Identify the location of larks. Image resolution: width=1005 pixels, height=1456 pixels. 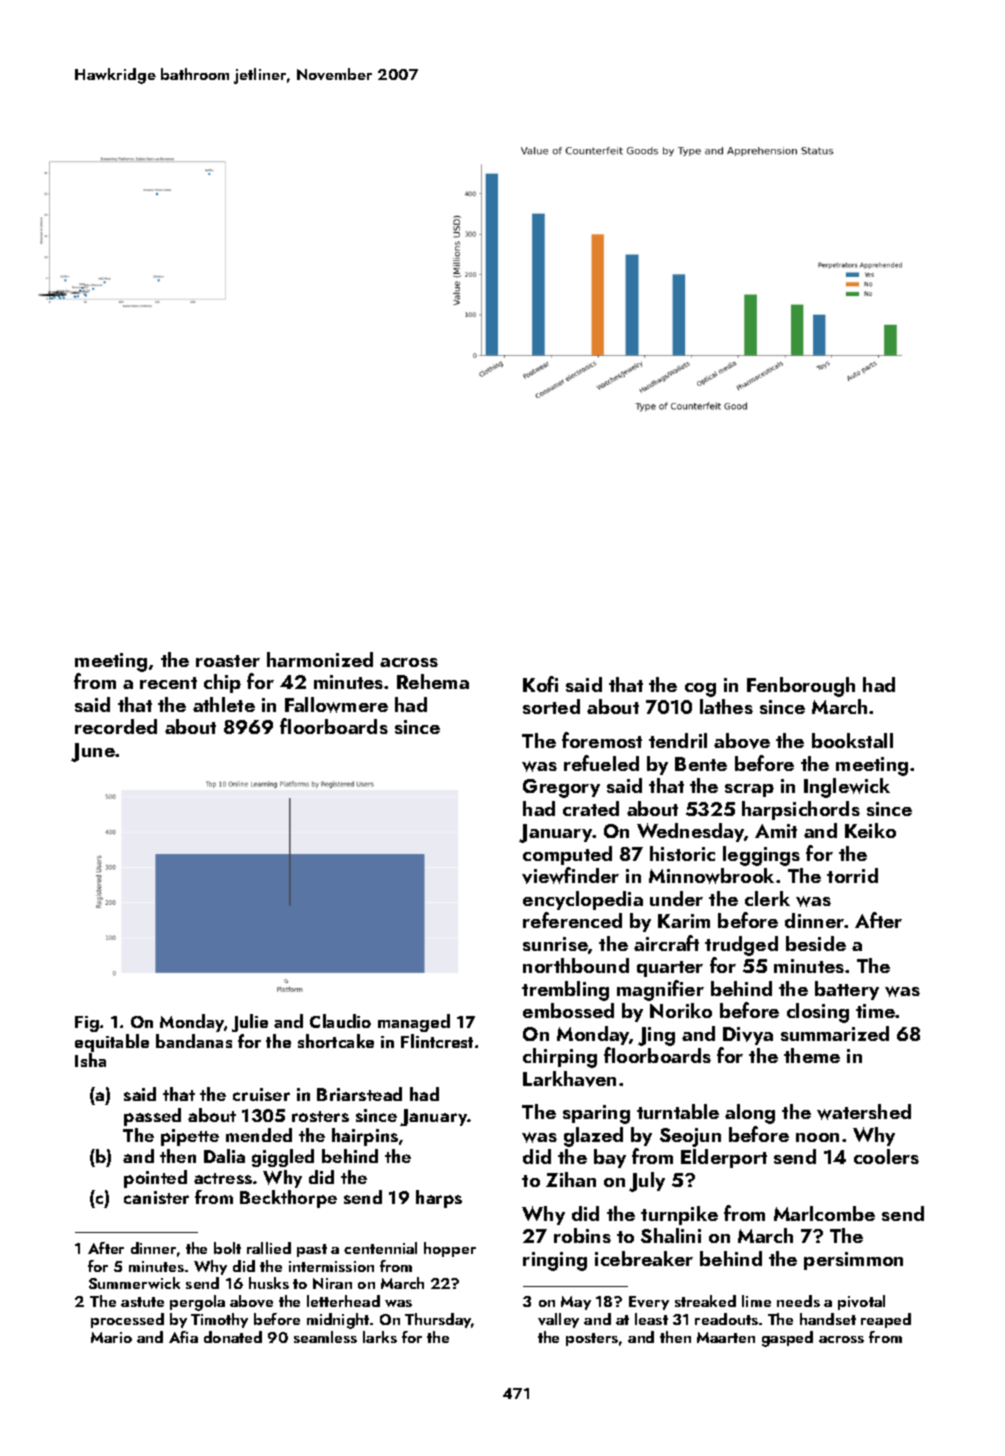
(380, 1337).
